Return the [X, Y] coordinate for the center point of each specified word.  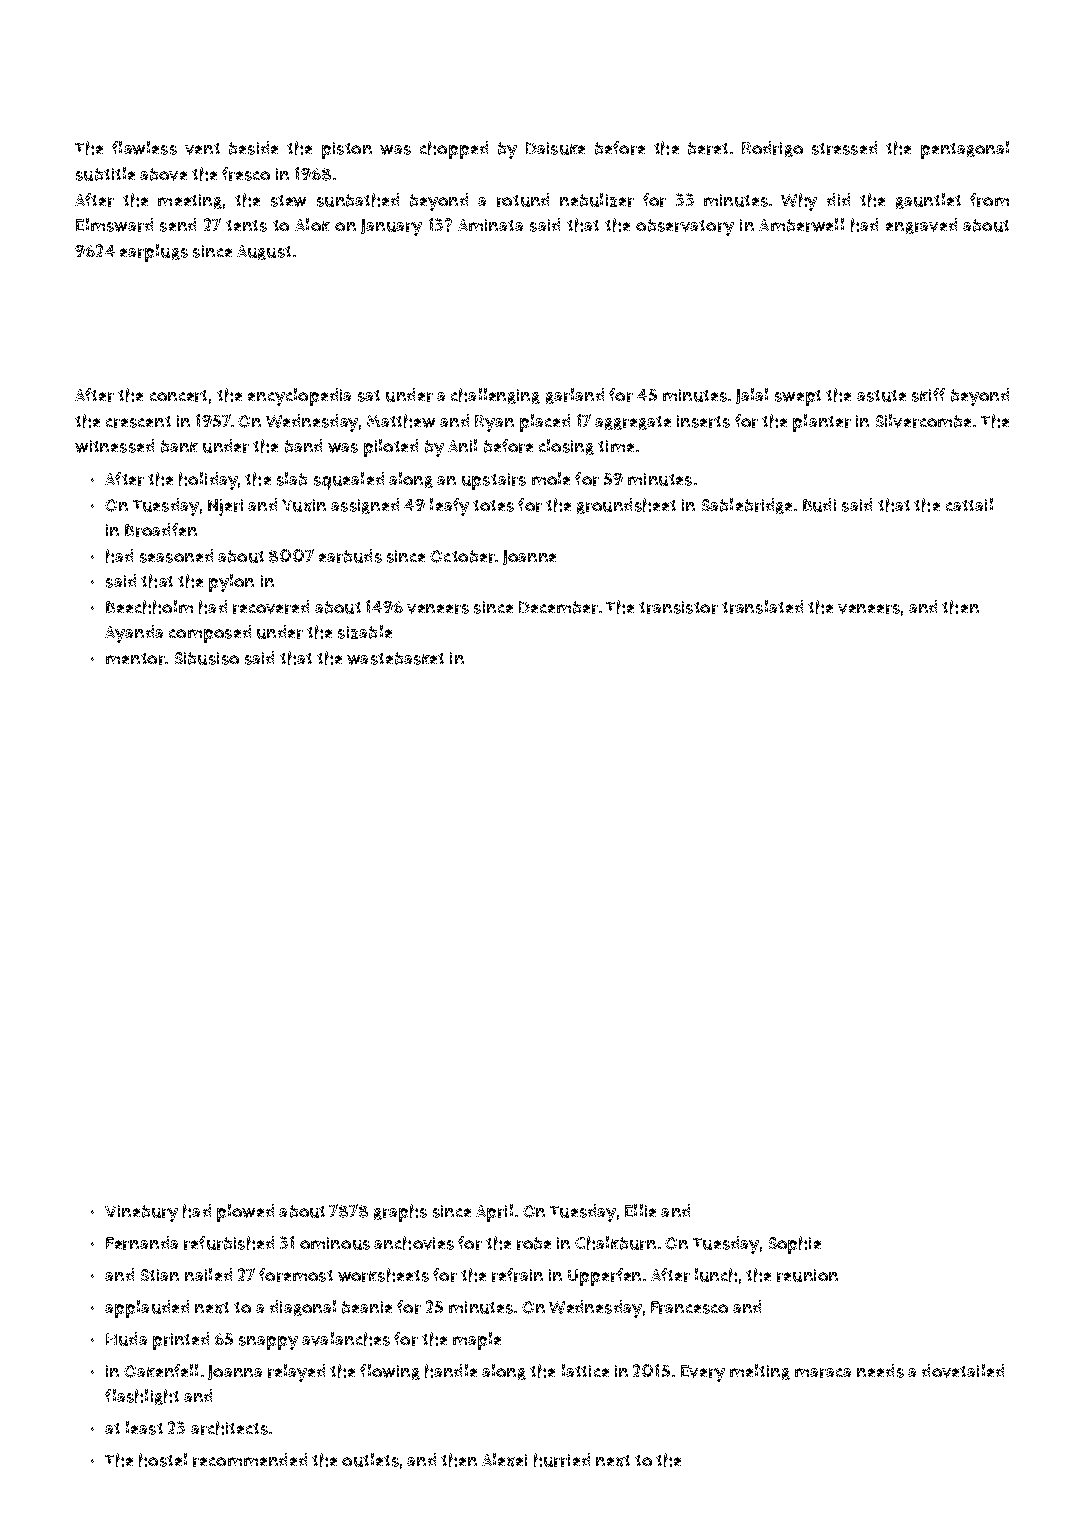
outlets [370, 1460]
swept [798, 398]
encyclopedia [299, 397]
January [391, 227]
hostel [163, 1460]
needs [880, 1371]
